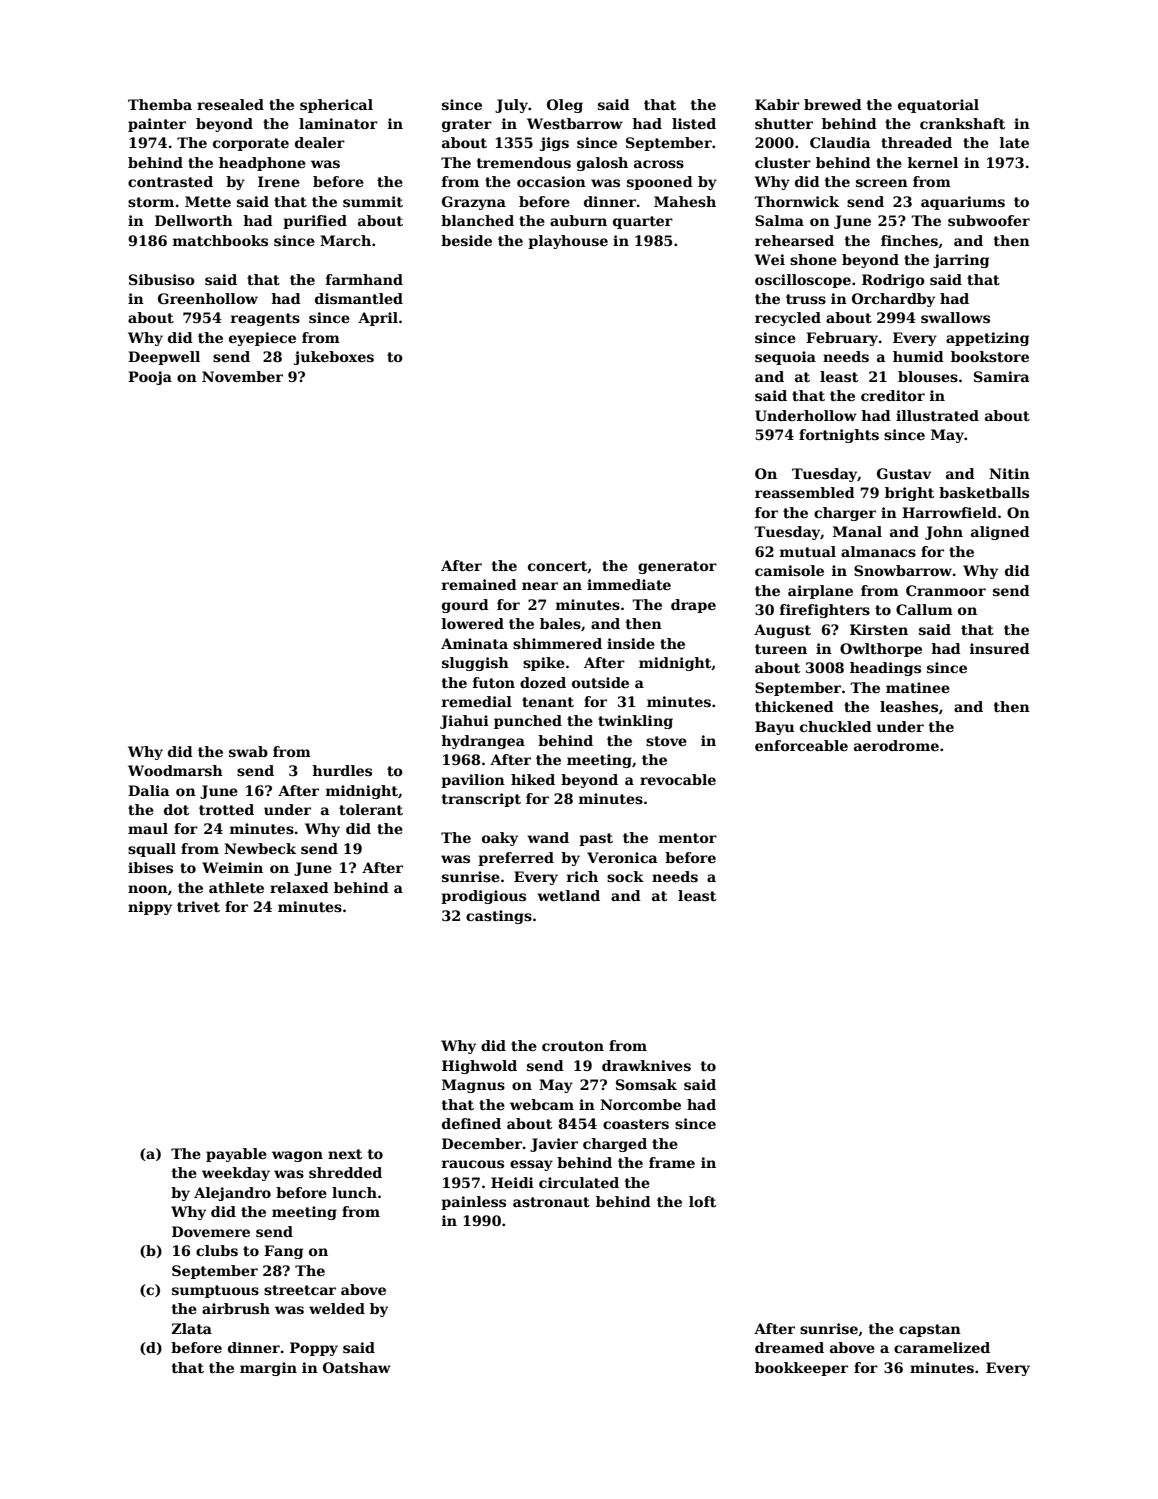  I want to click on subwoofer, so click(989, 220).
